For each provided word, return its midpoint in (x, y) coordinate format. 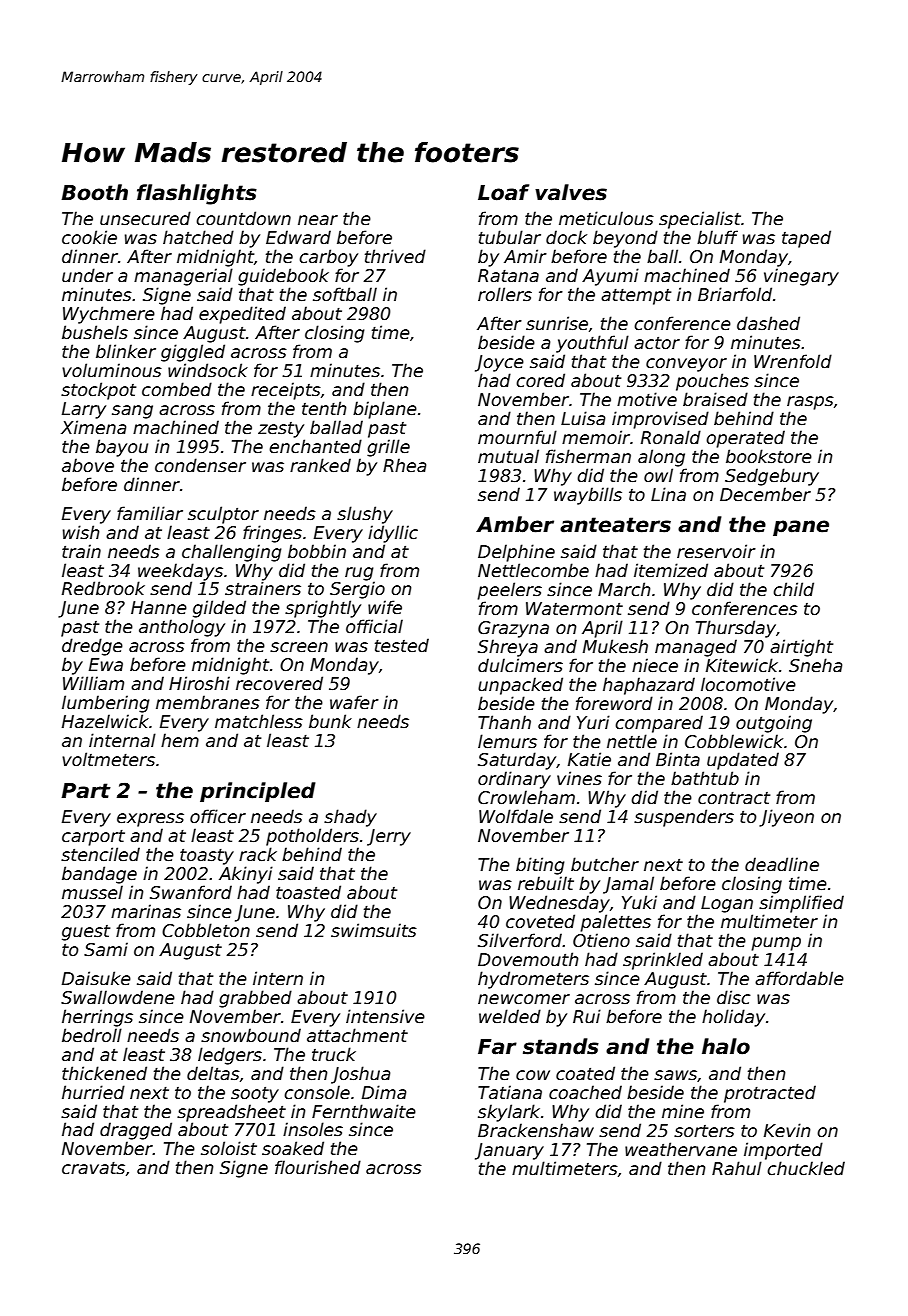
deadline (782, 864)
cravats (93, 1168)
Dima (384, 1092)
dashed (768, 323)
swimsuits (374, 930)
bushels (95, 332)
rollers (505, 294)
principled (258, 792)
